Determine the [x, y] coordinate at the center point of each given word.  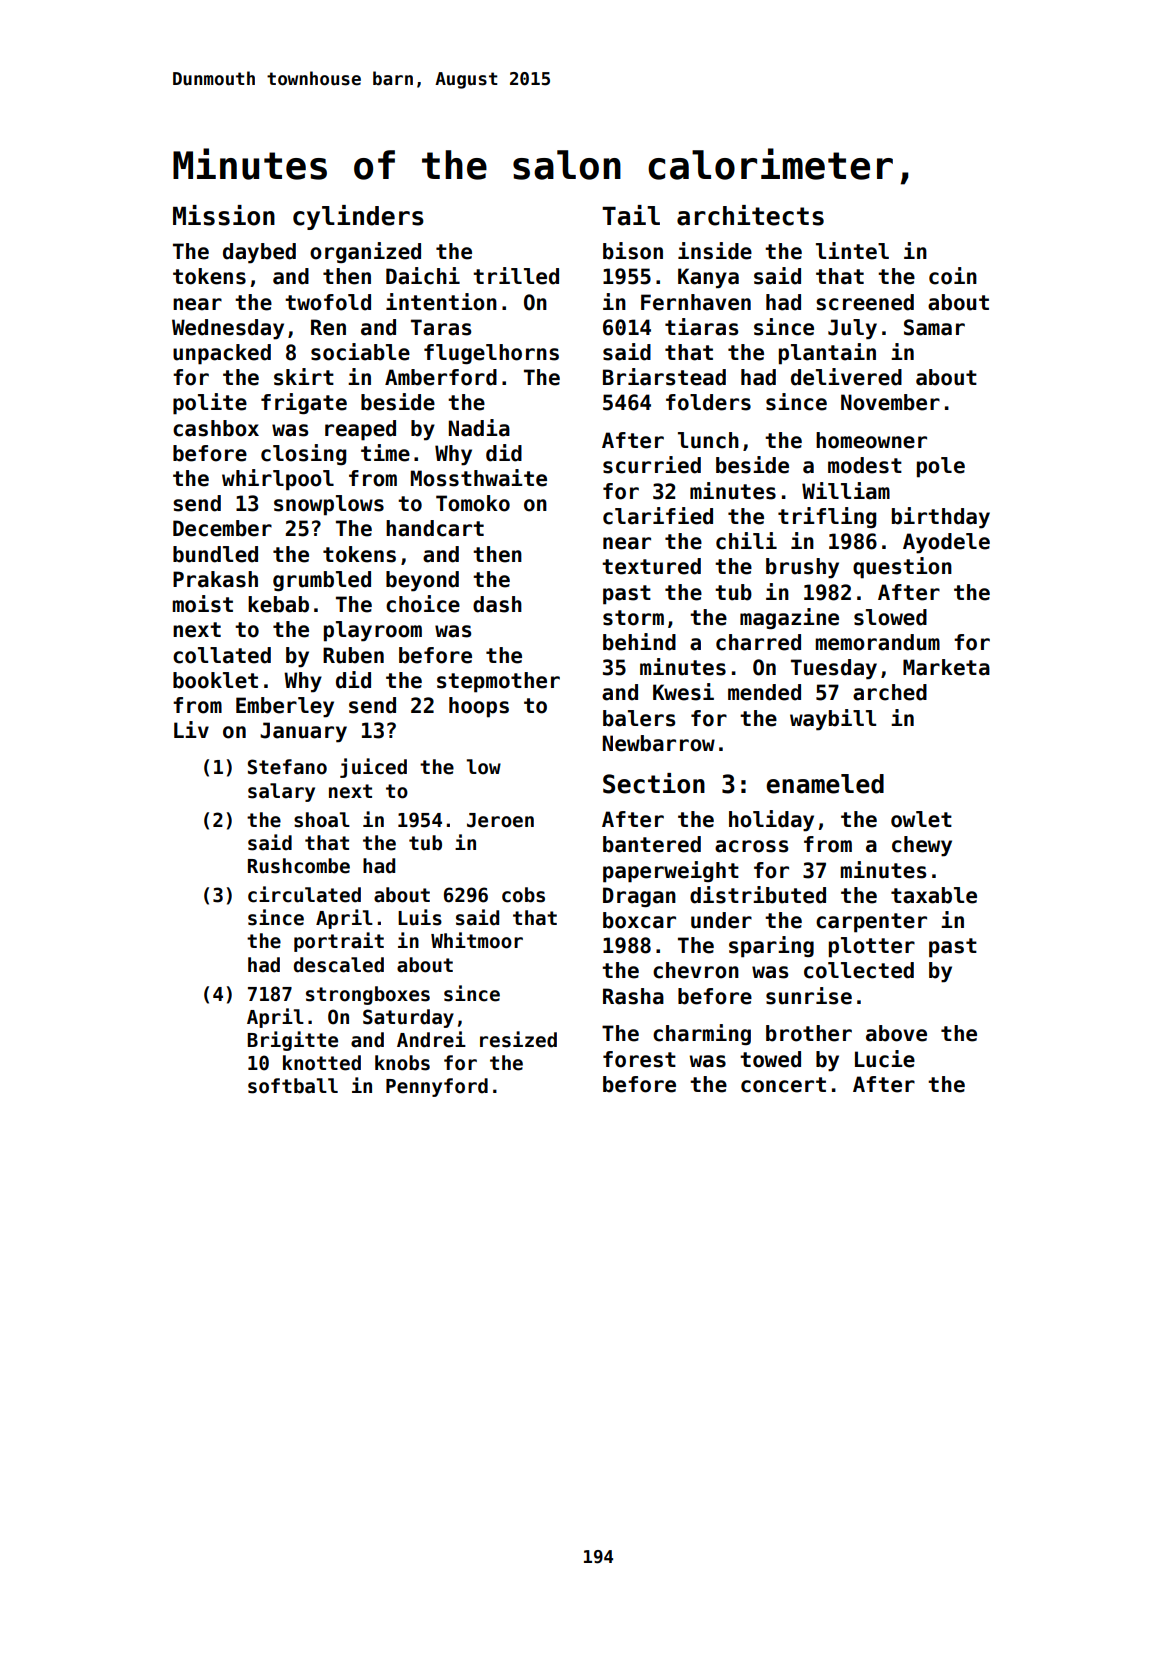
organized [365, 252]
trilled [516, 276]
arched [890, 692]
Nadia [479, 428]
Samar [934, 327]
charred [758, 642]
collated [222, 655]
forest [639, 1059]
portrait [339, 942]
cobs [523, 895]
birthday [941, 518]
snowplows [329, 505]
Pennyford [437, 1087]
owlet [921, 819]
